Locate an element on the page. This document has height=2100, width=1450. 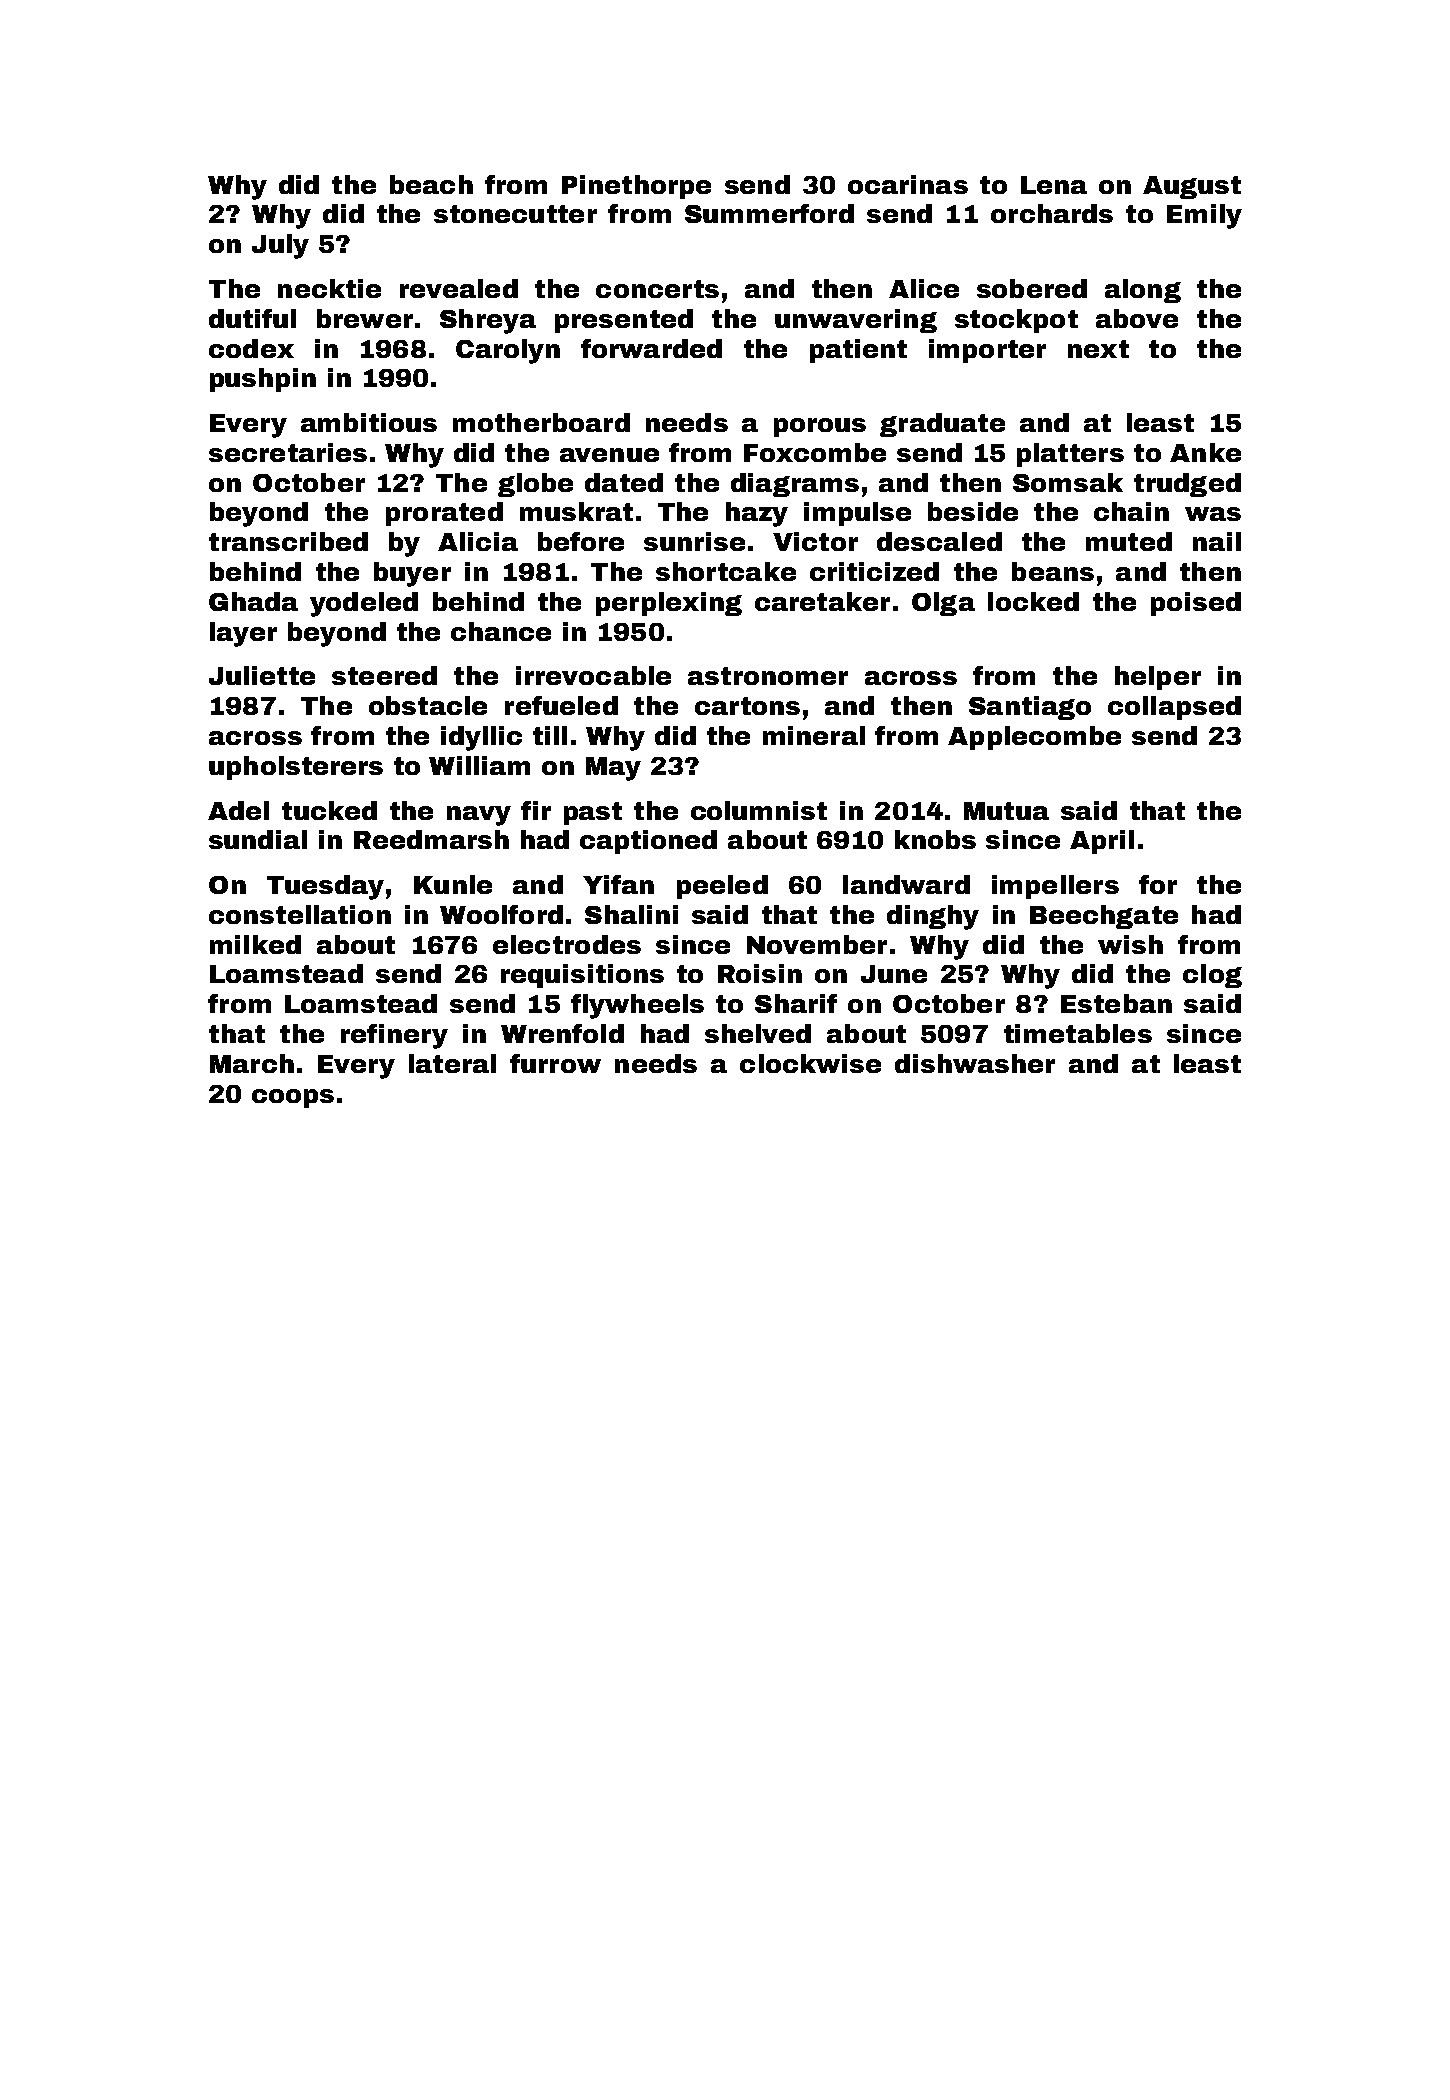
March is located at coordinates (252, 1063).
